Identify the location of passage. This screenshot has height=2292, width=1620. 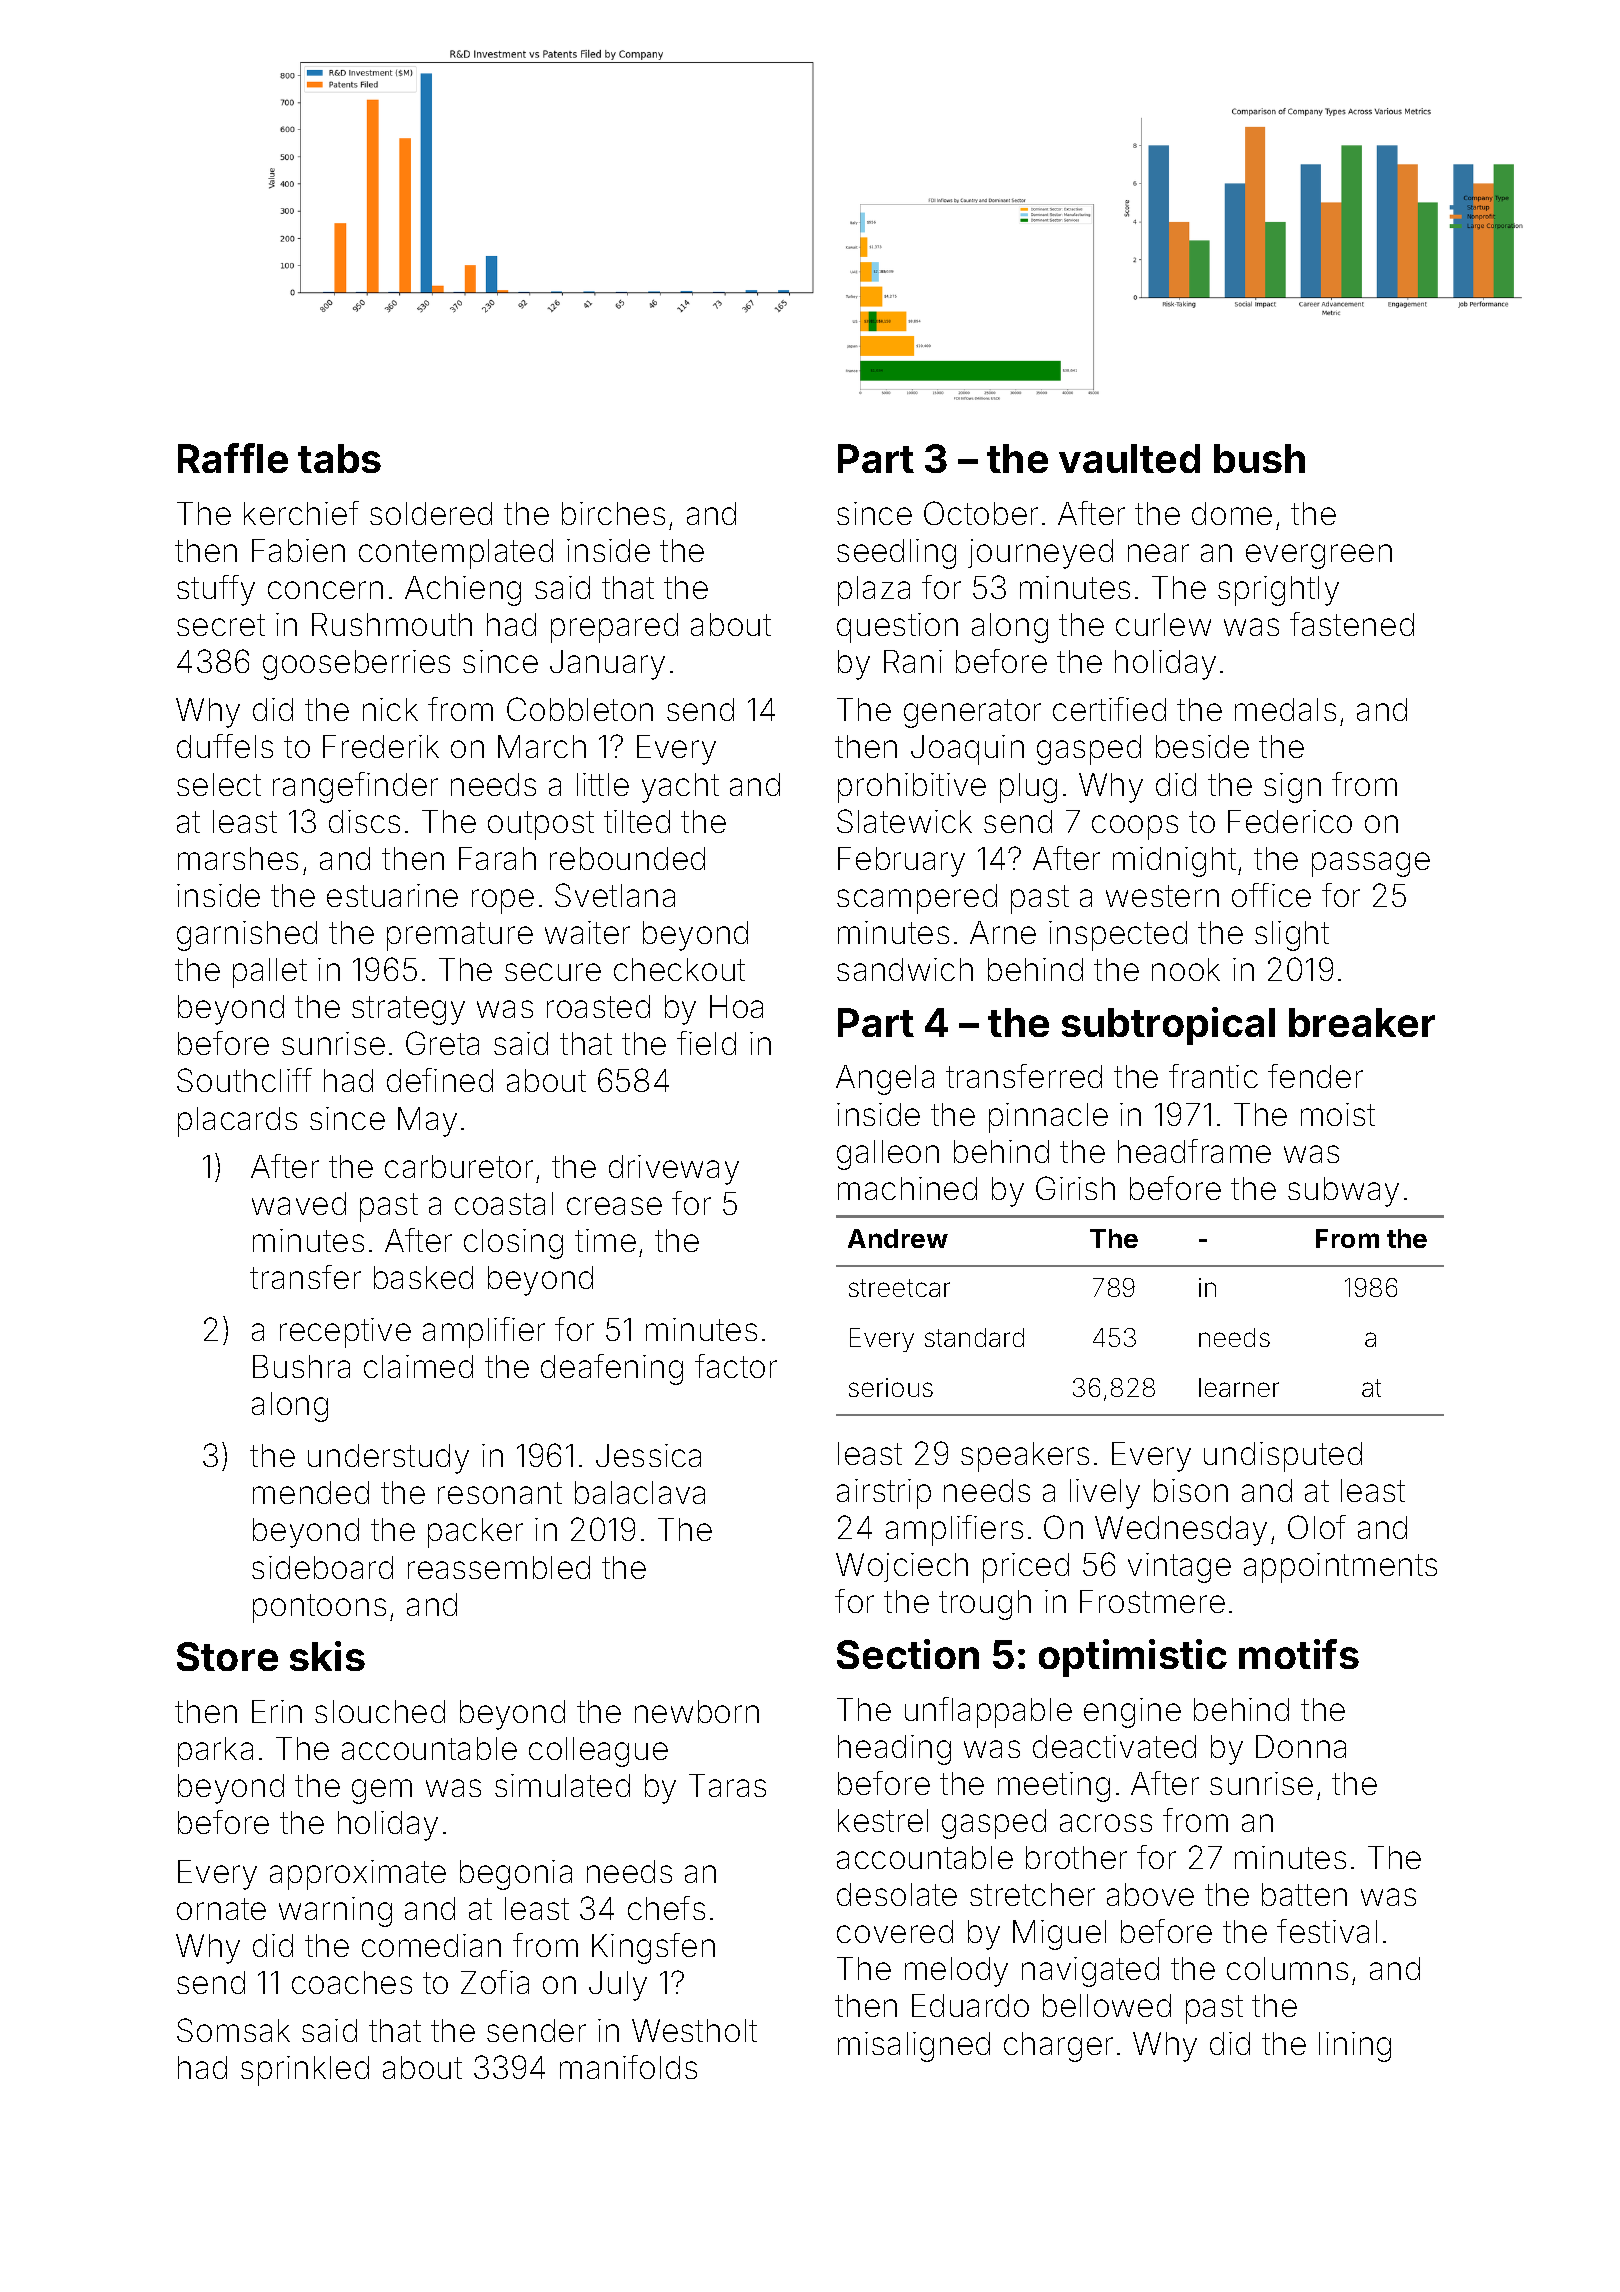
(1371, 864).
